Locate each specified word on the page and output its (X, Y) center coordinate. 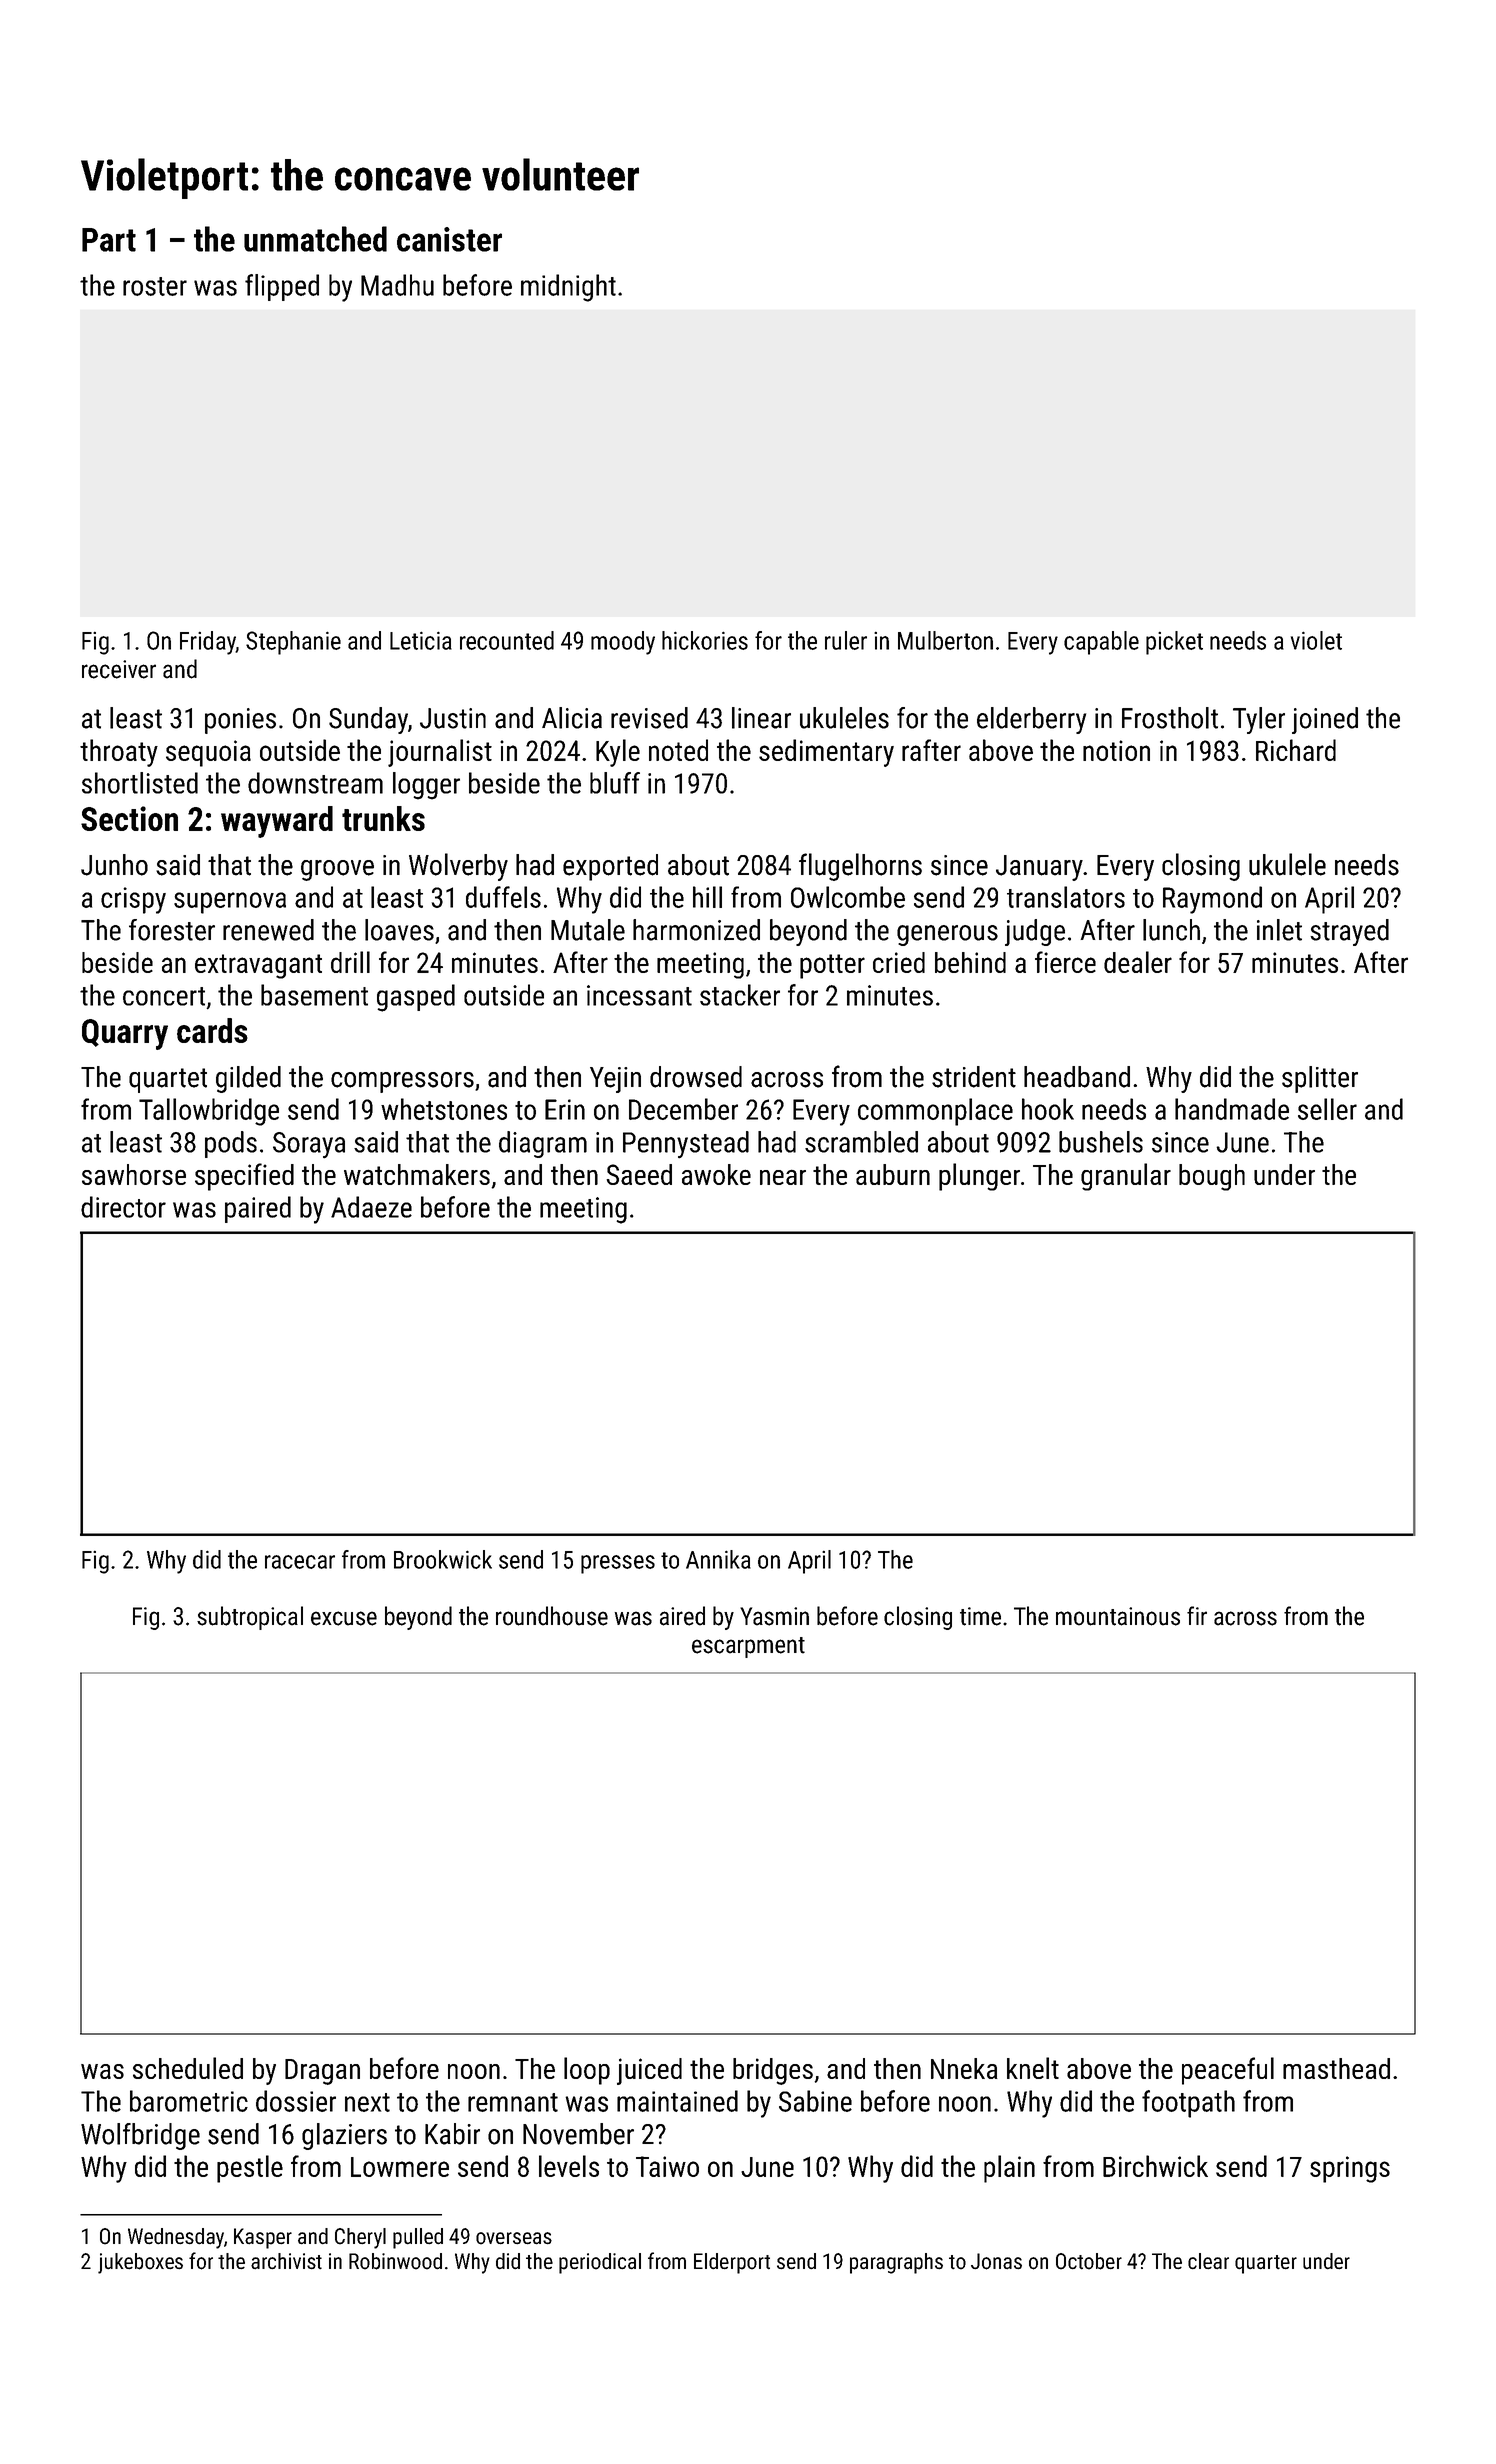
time (980, 1616)
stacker (740, 995)
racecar (300, 1562)
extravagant (258, 966)
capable (1101, 643)
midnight (568, 288)
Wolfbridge (140, 2136)
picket (1174, 643)
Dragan (322, 2072)
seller (1327, 1109)
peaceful (1228, 2071)
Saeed (639, 1174)
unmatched (315, 239)
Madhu (397, 285)
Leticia (421, 640)
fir (1197, 1615)
